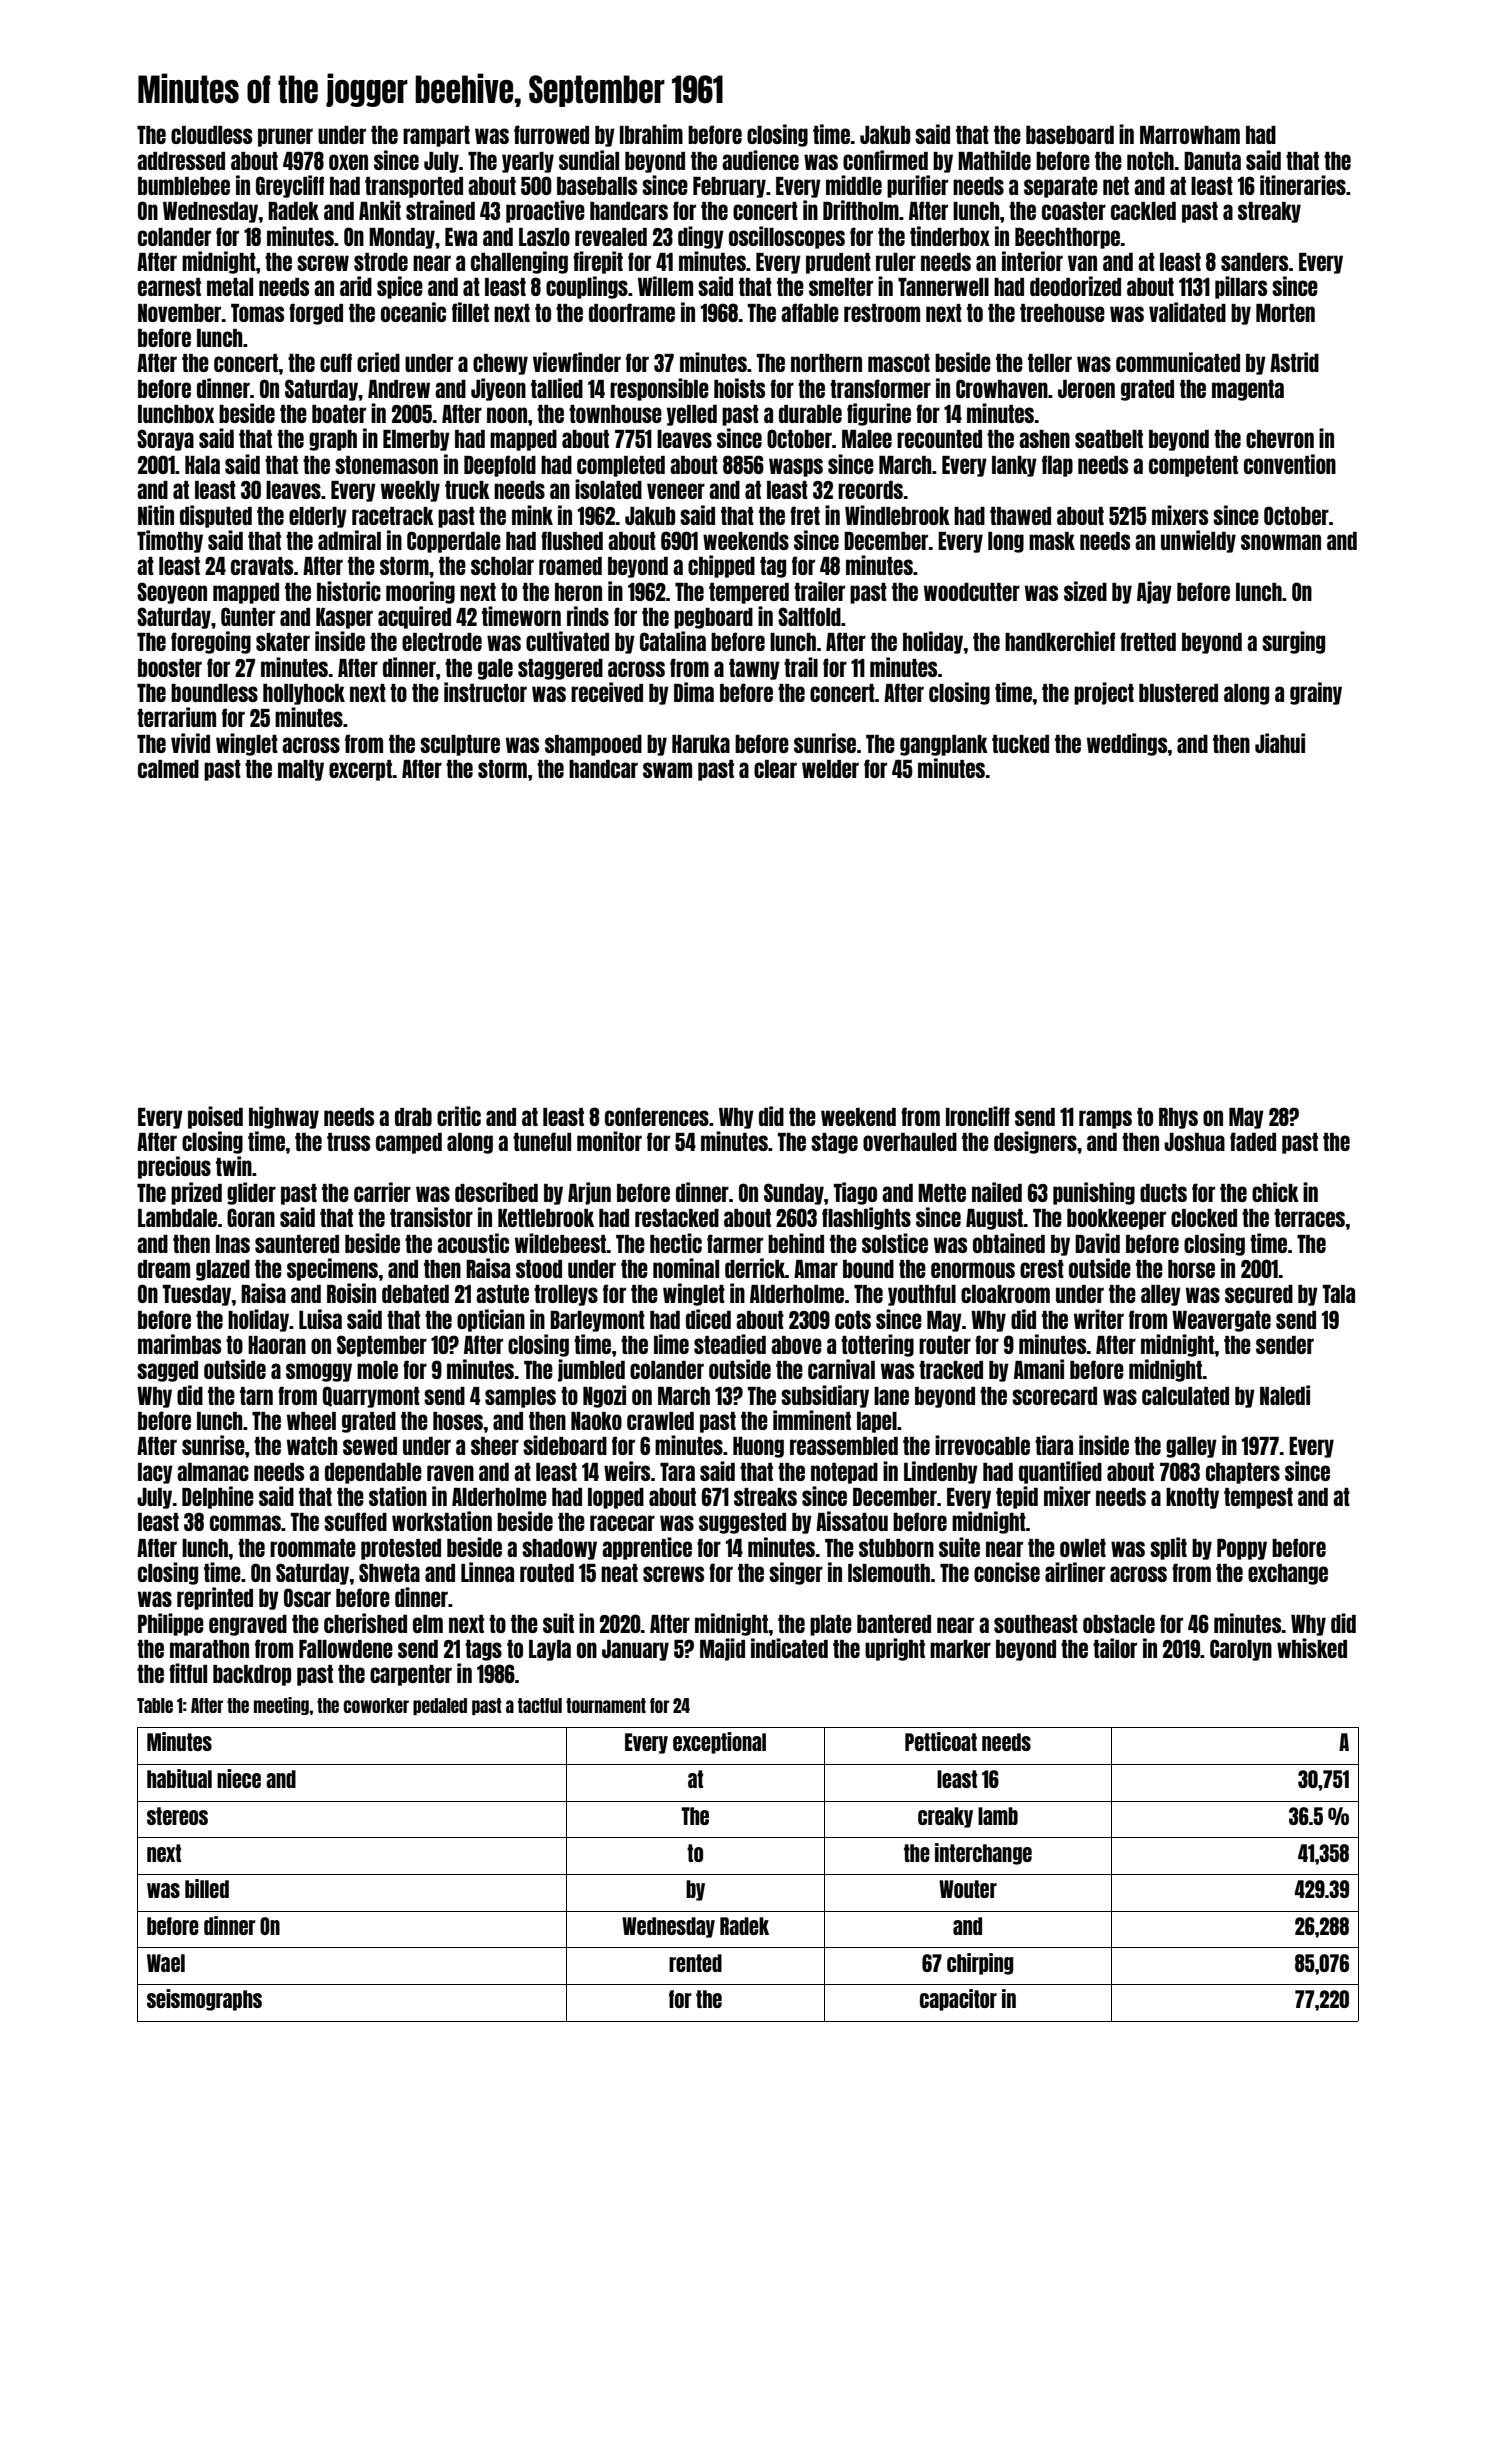  What do you see at coordinates (376, 1705) in the document?
I see `coworker` at bounding box center [376, 1705].
